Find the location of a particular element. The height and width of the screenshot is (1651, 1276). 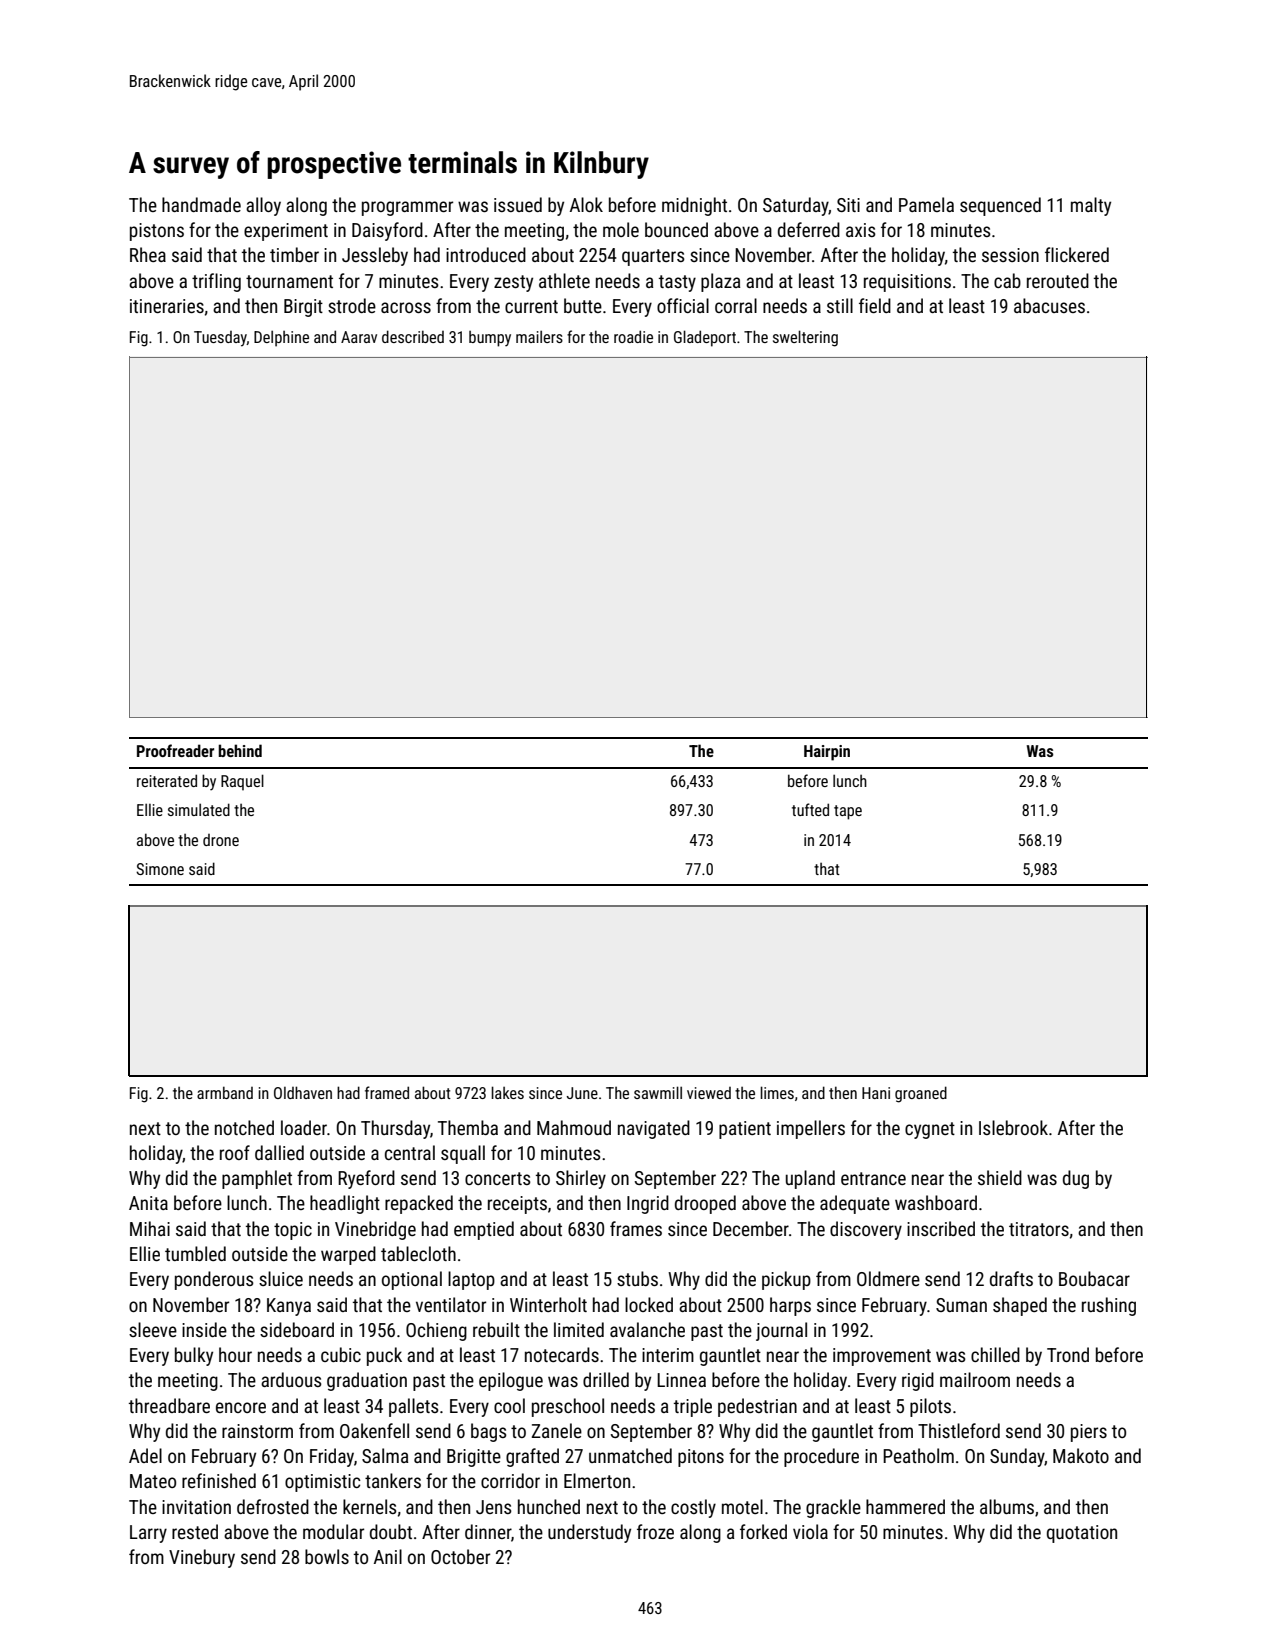

dug is located at coordinates (1076, 1179).
